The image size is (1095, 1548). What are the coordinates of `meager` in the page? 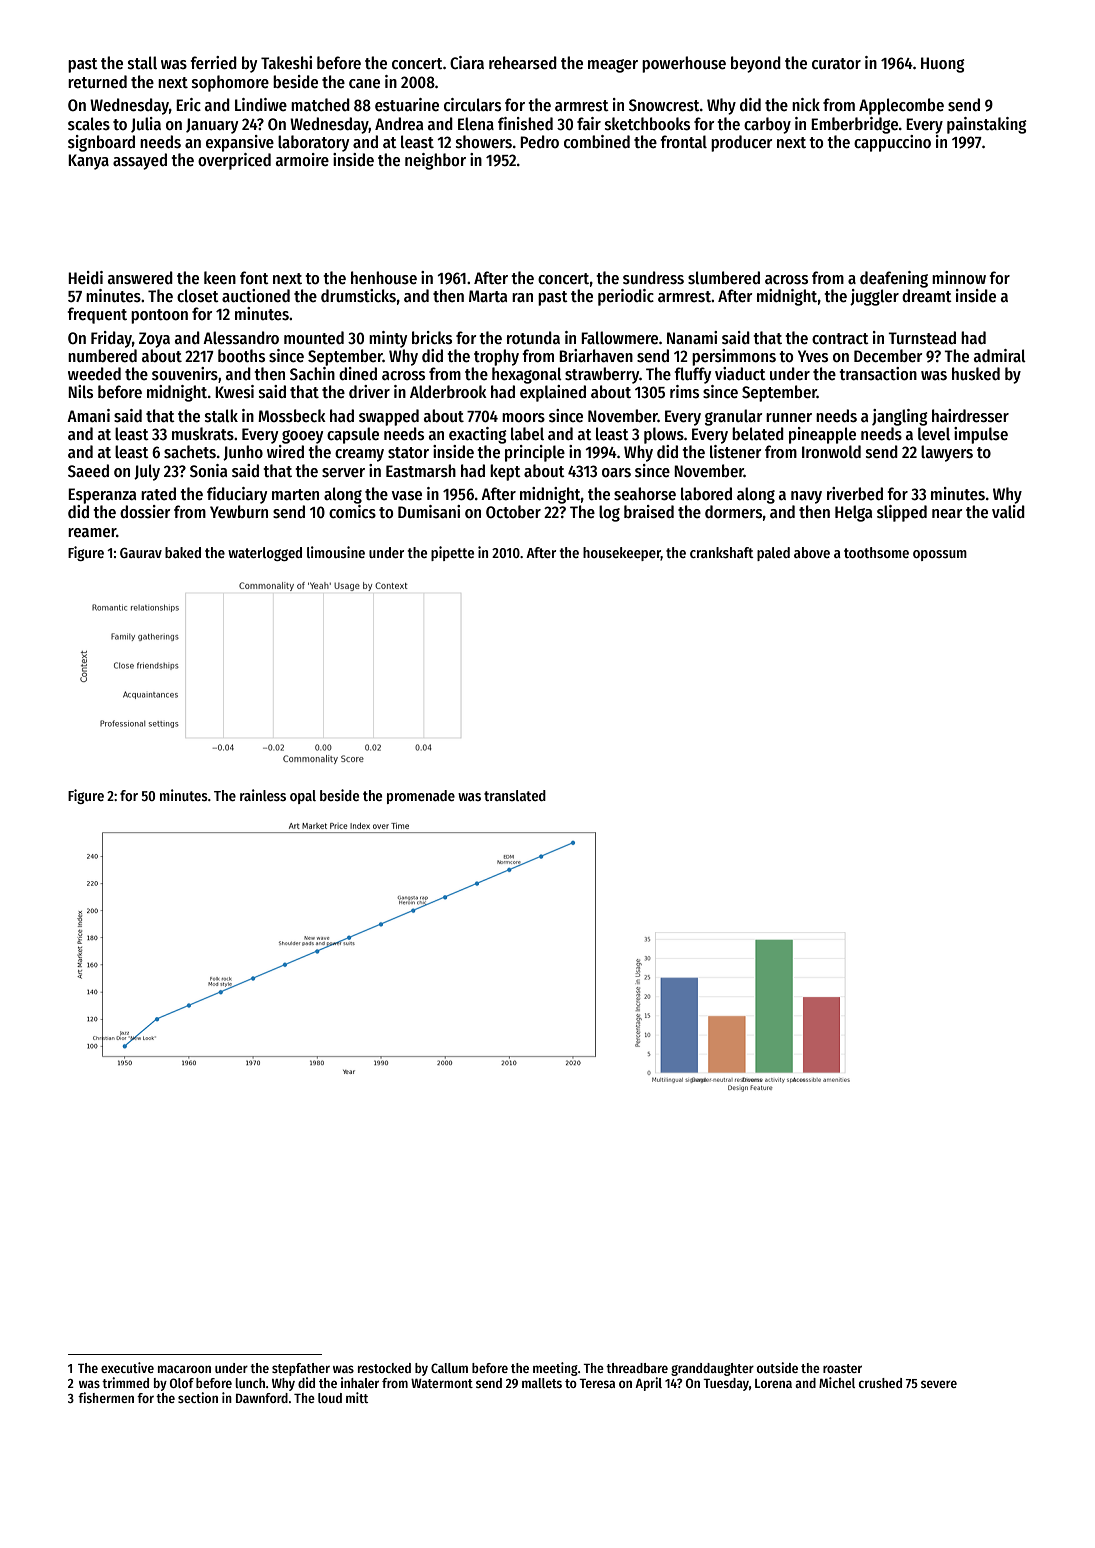 It's located at (613, 66).
